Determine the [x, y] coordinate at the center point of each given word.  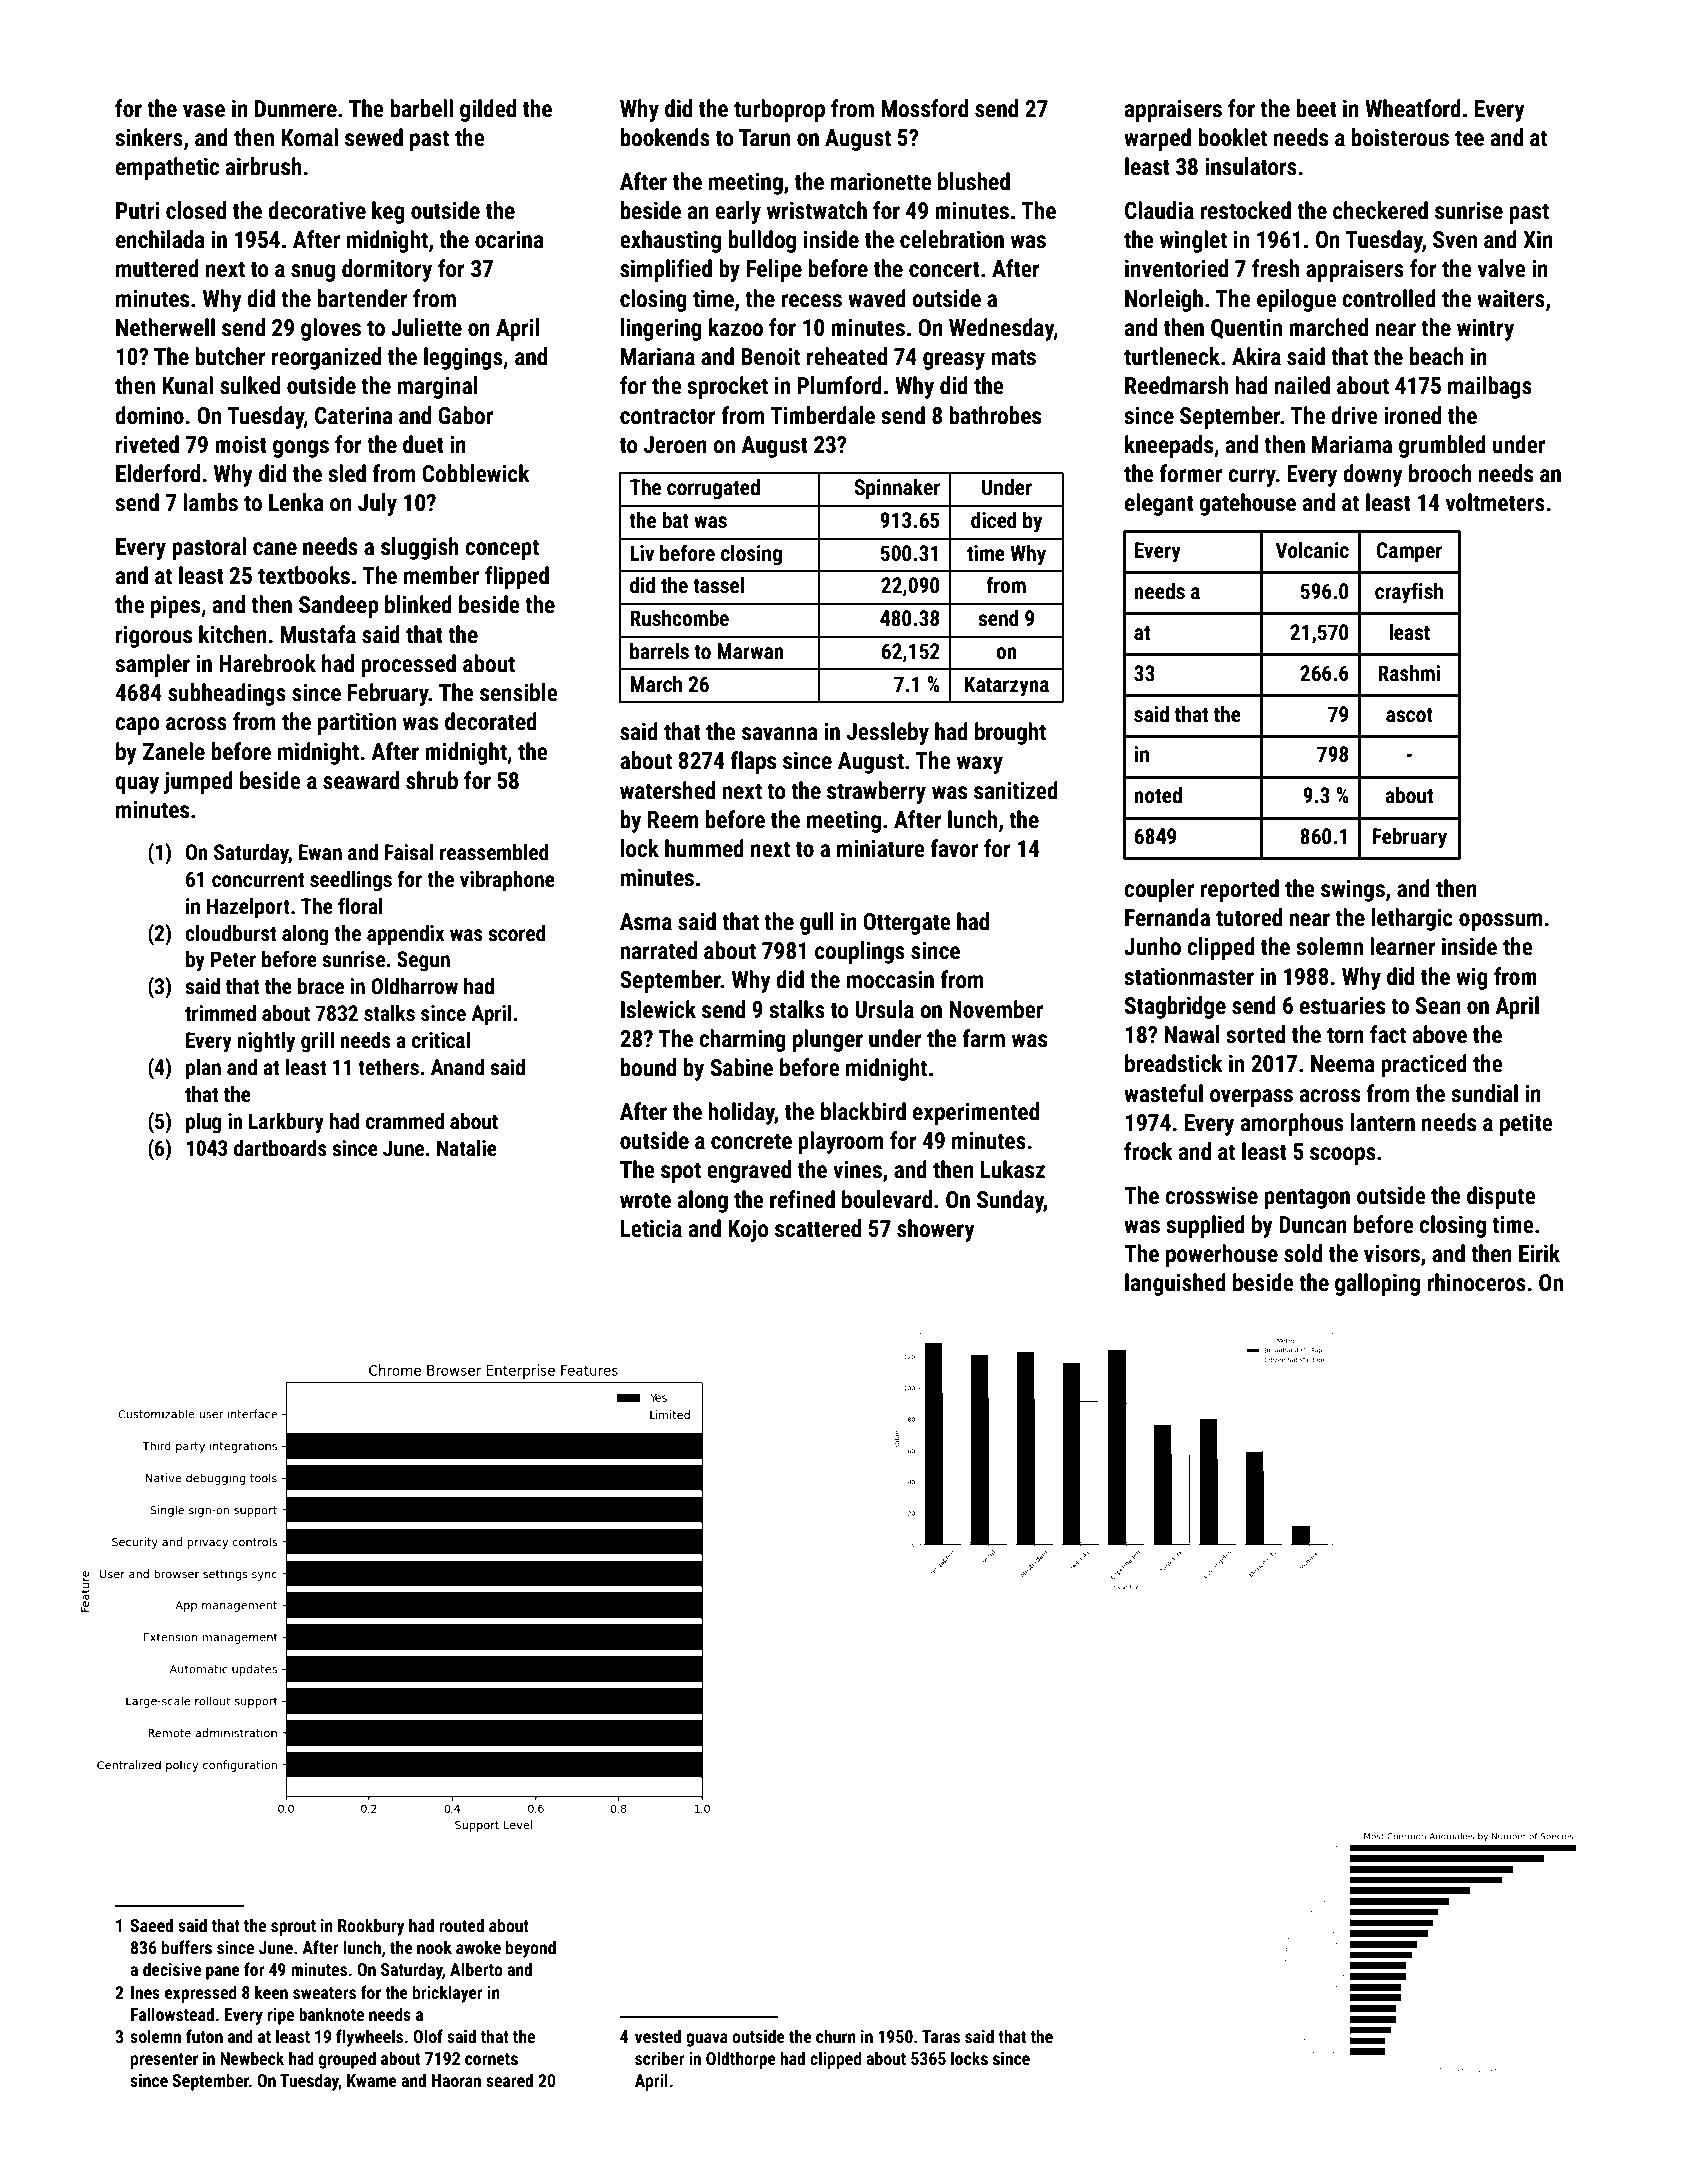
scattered [818, 1228]
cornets [491, 2059]
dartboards [280, 1148]
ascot [1409, 715]
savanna [780, 734]
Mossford [924, 108]
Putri [138, 210]
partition [357, 724]
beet [1317, 108]
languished [1175, 1284]
